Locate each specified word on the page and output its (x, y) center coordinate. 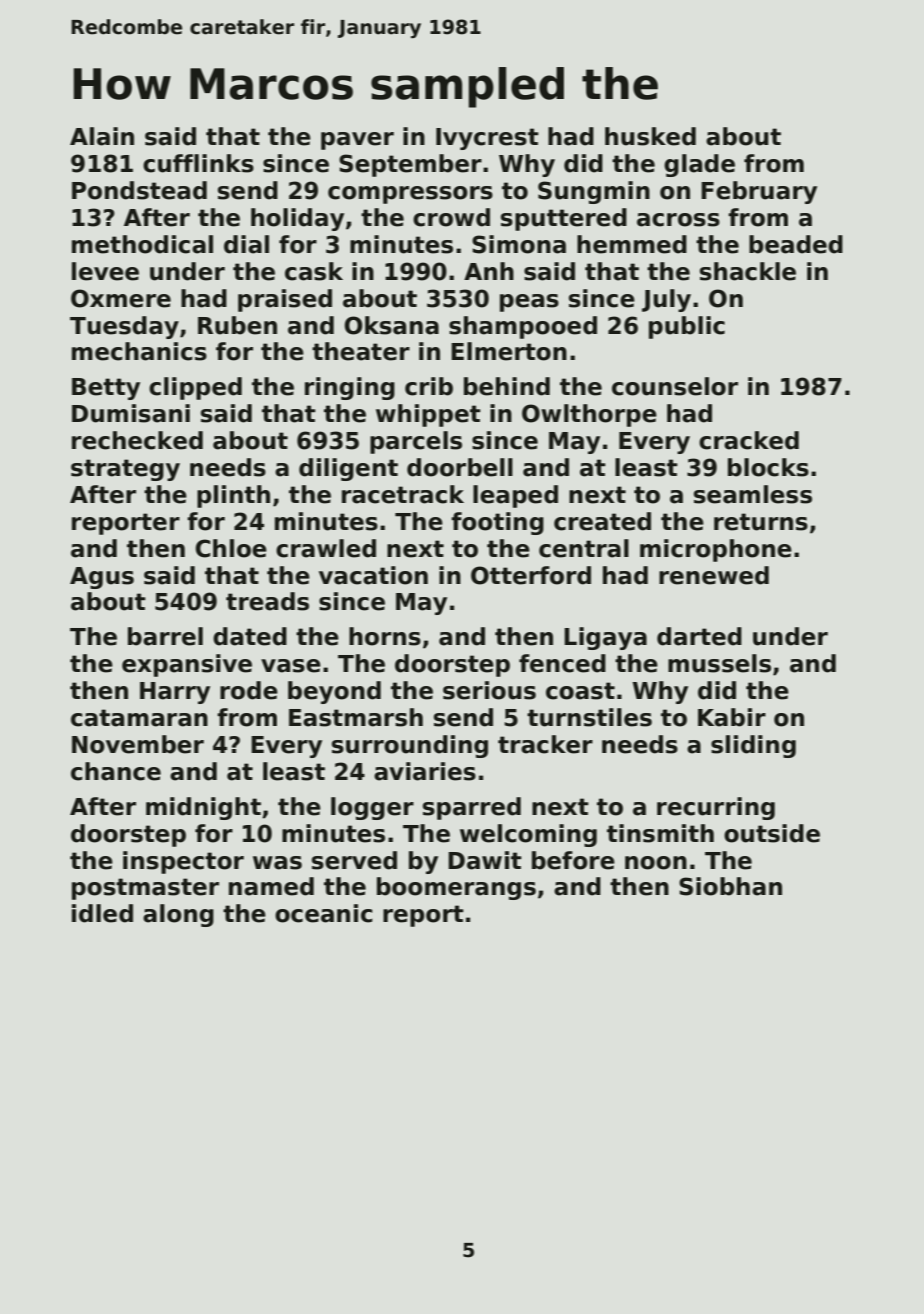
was (277, 863)
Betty (106, 389)
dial (246, 244)
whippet (428, 415)
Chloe (231, 548)
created (602, 521)
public (687, 327)
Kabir (732, 717)
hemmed (632, 244)
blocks (768, 467)
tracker (545, 744)
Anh (489, 271)
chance (116, 771)
